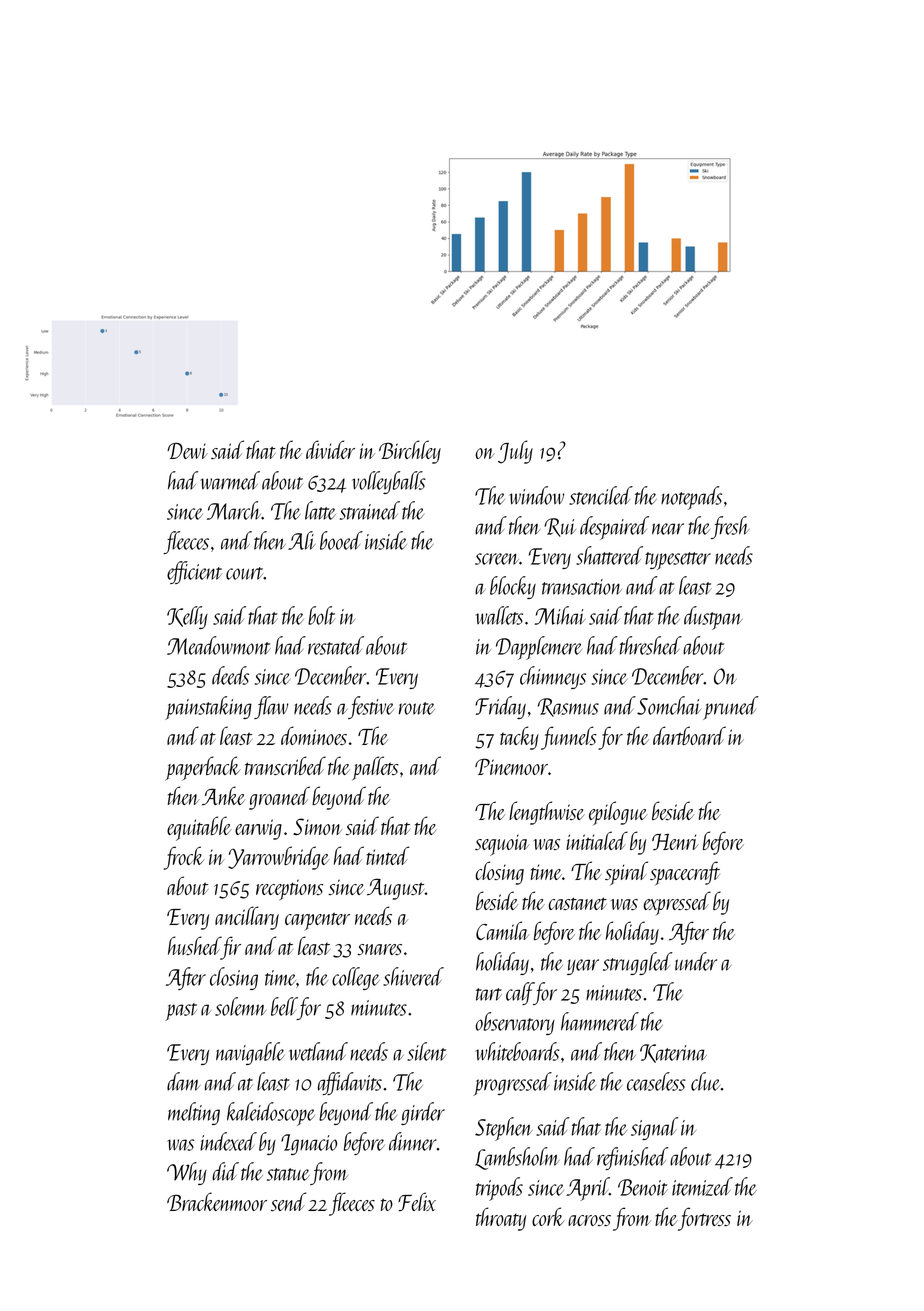 The image size is (924, 1311). What do you see at coordinates (704, 1219) in the screenshot?
I see `fortress` at bounding box center [704, 1219].
